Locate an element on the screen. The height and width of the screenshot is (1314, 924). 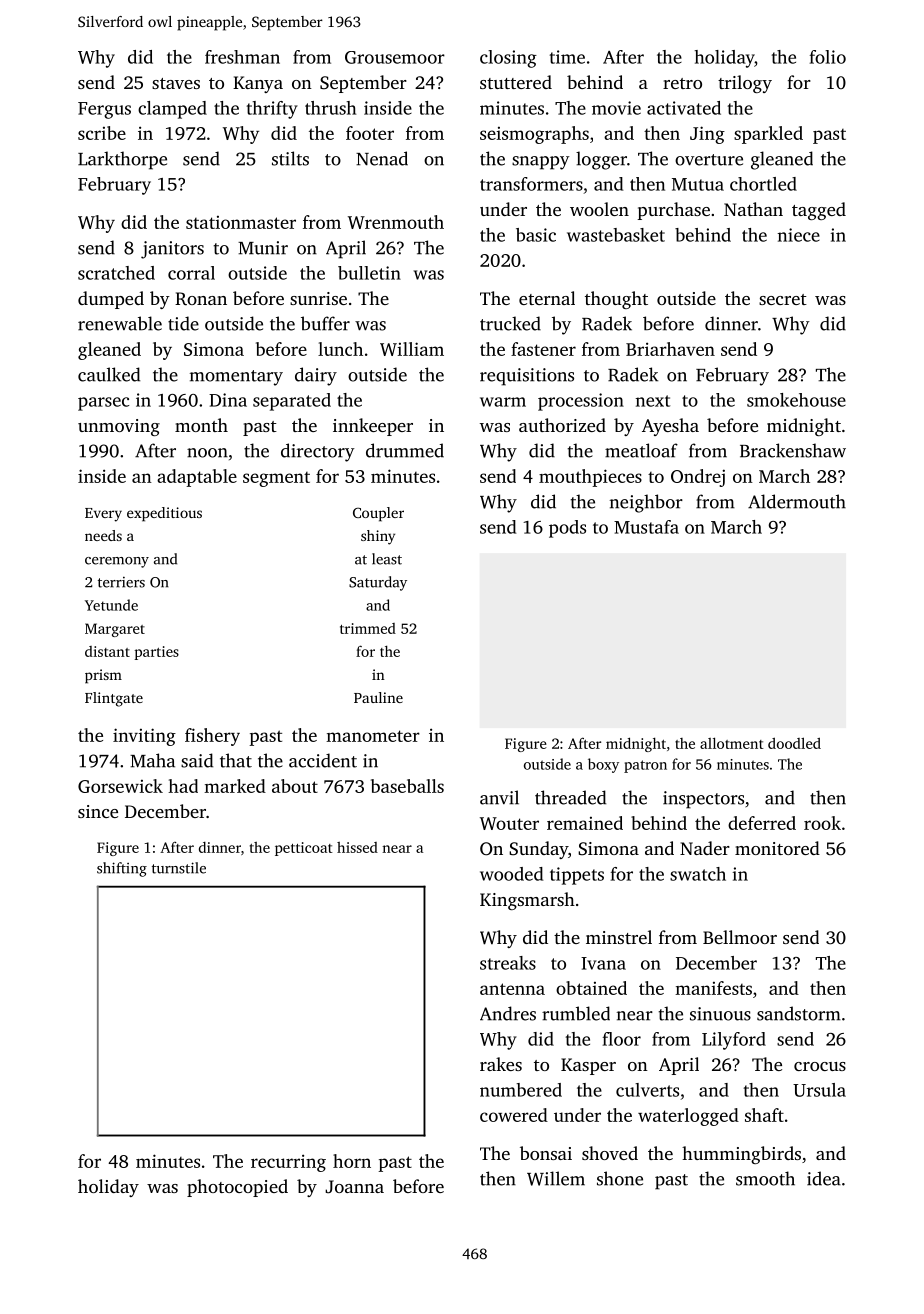
patron is located at coordinates (645, 766).
